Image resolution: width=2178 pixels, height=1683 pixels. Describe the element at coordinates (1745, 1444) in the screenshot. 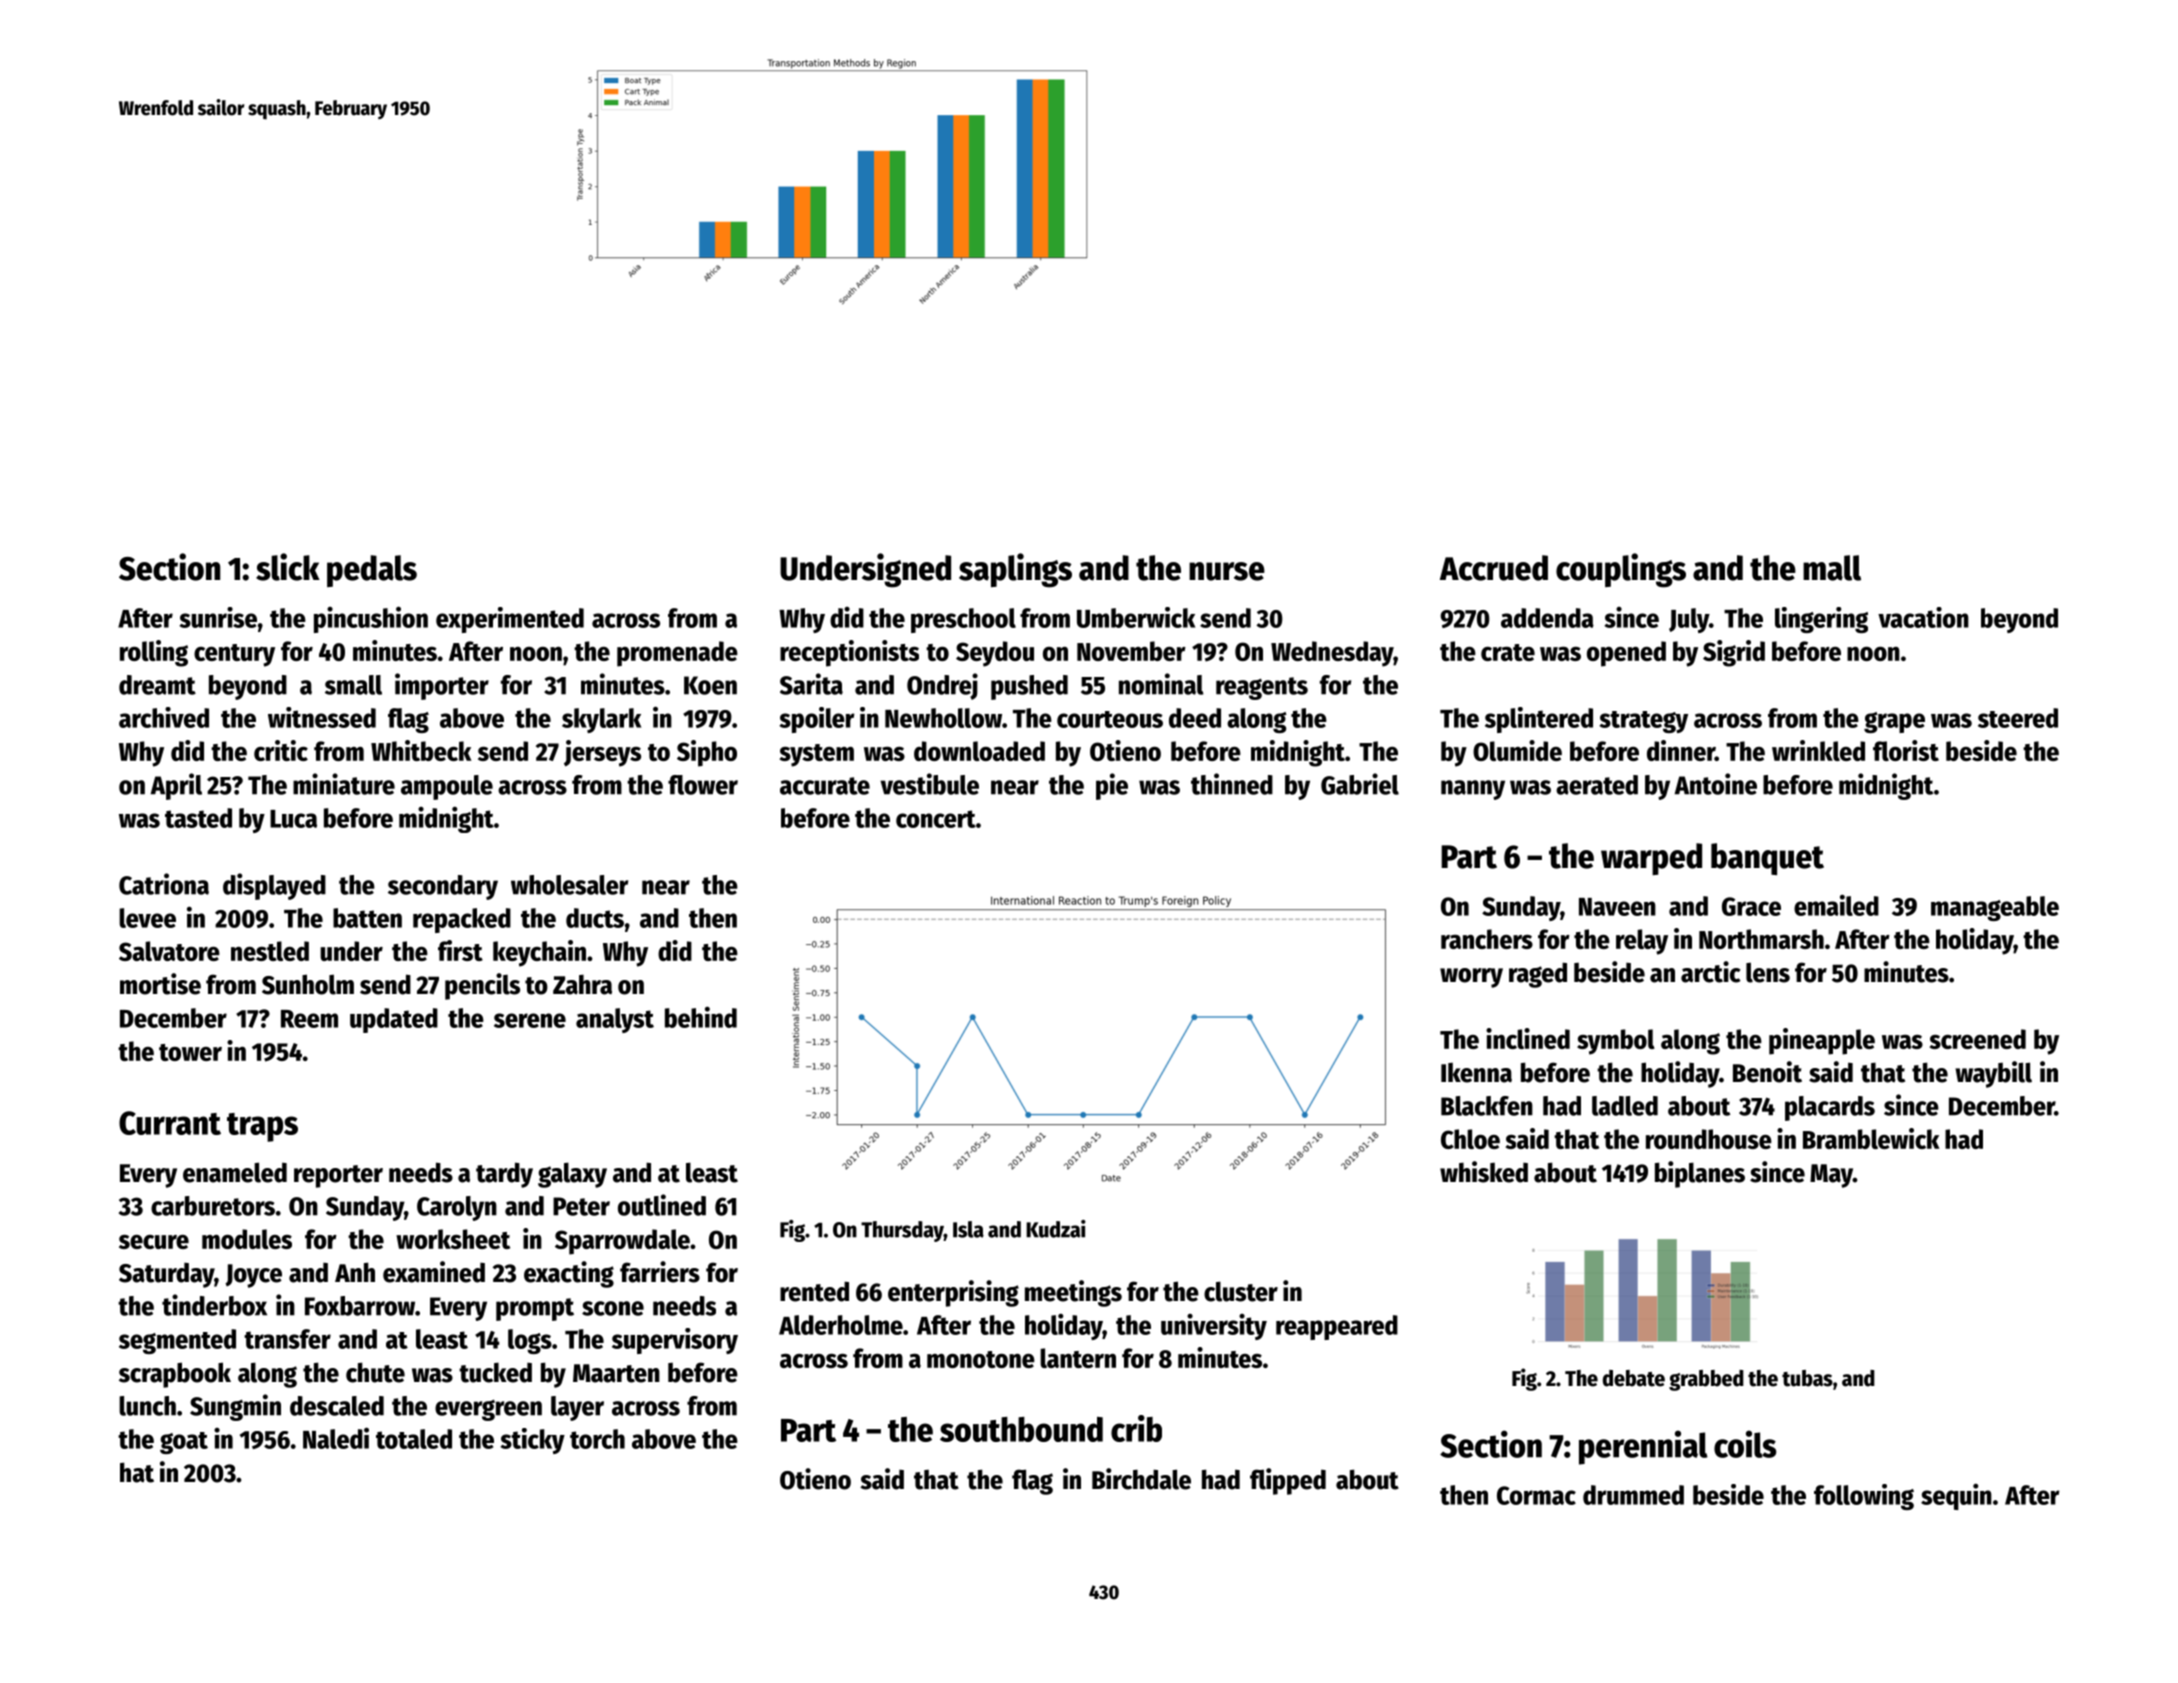

I see `coils` at that location.
